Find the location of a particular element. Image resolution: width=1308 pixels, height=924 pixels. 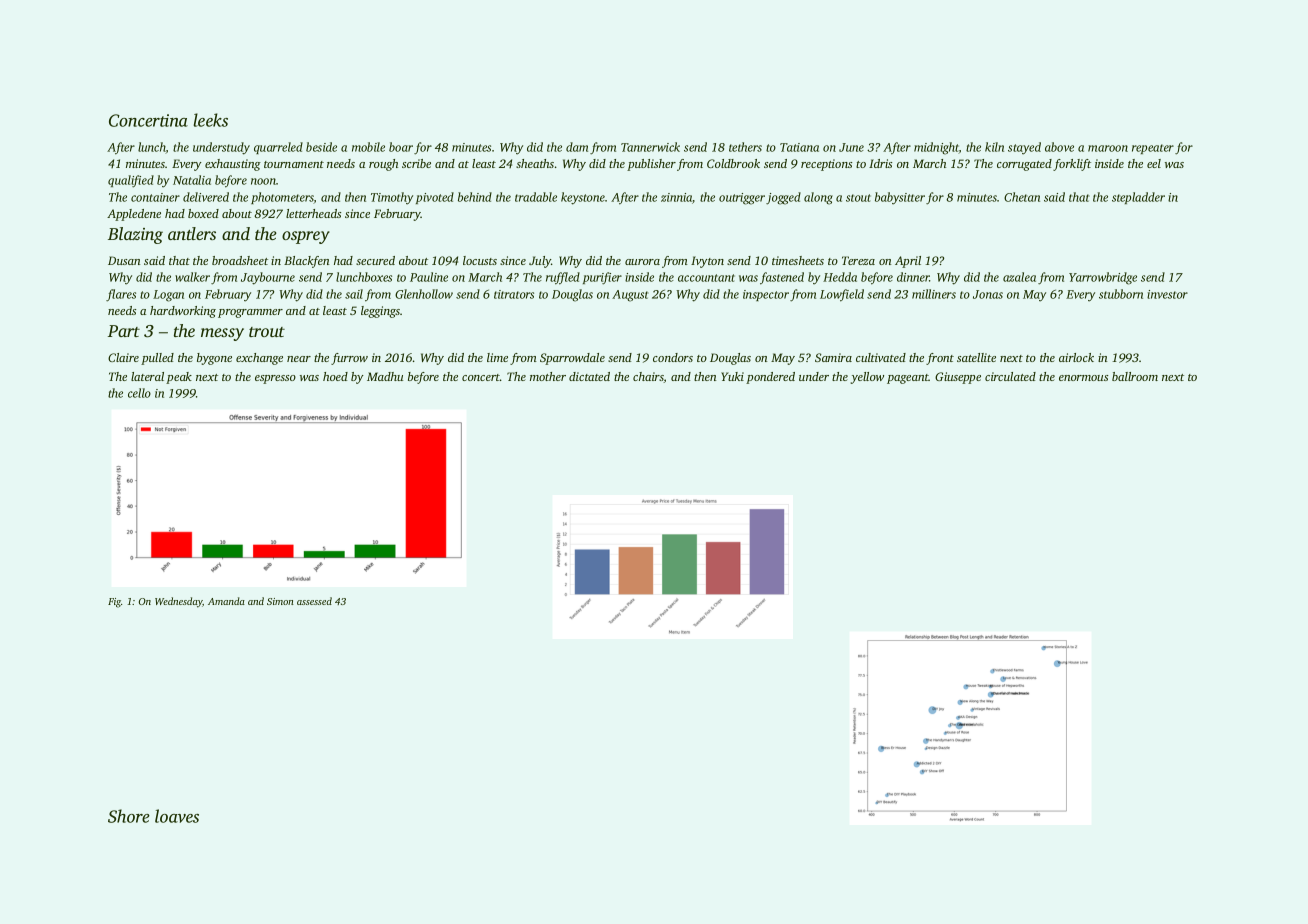

assessed is located at coordinates (314, 601).
